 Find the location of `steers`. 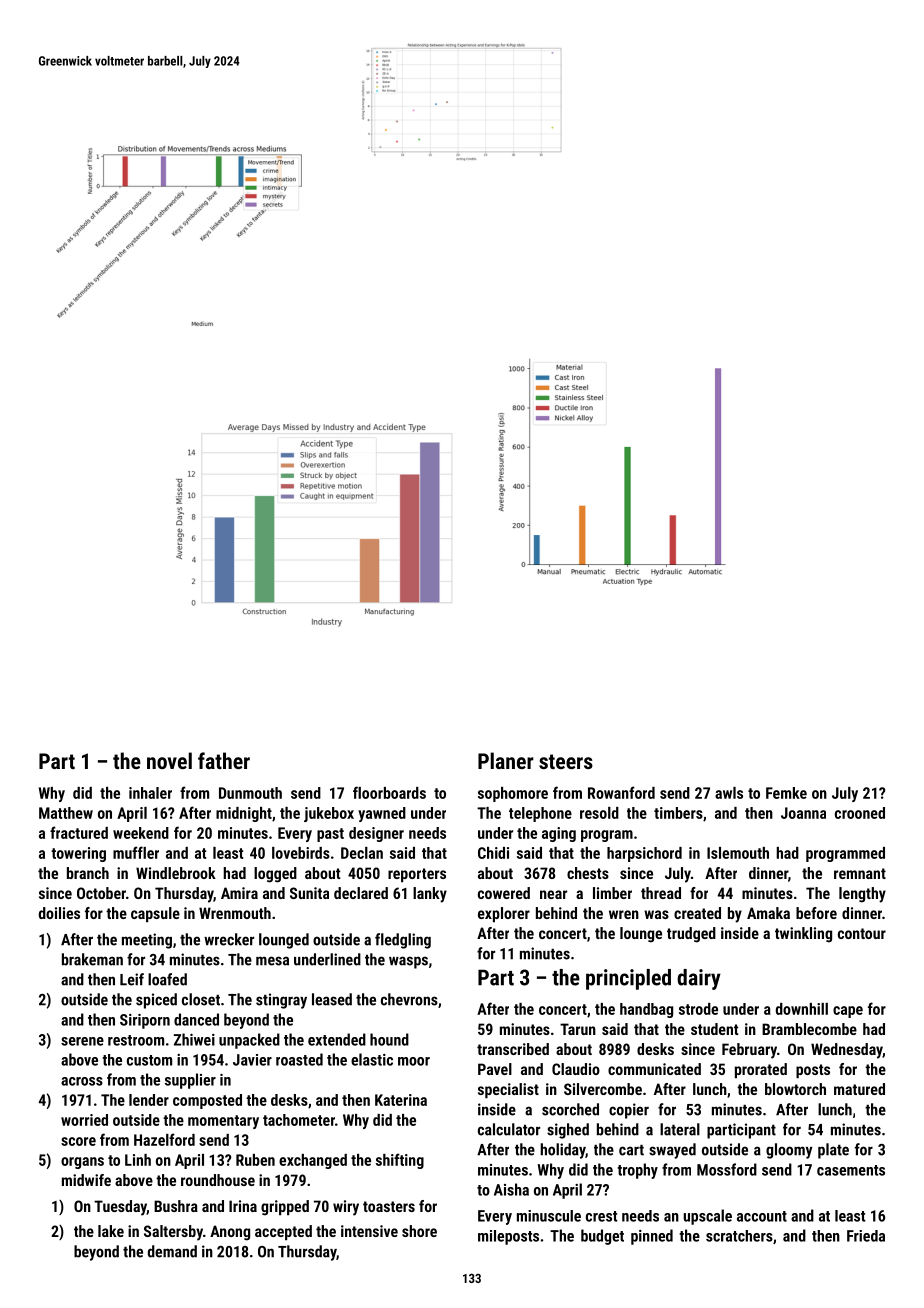

steers is located at coordinates (566, 761).
